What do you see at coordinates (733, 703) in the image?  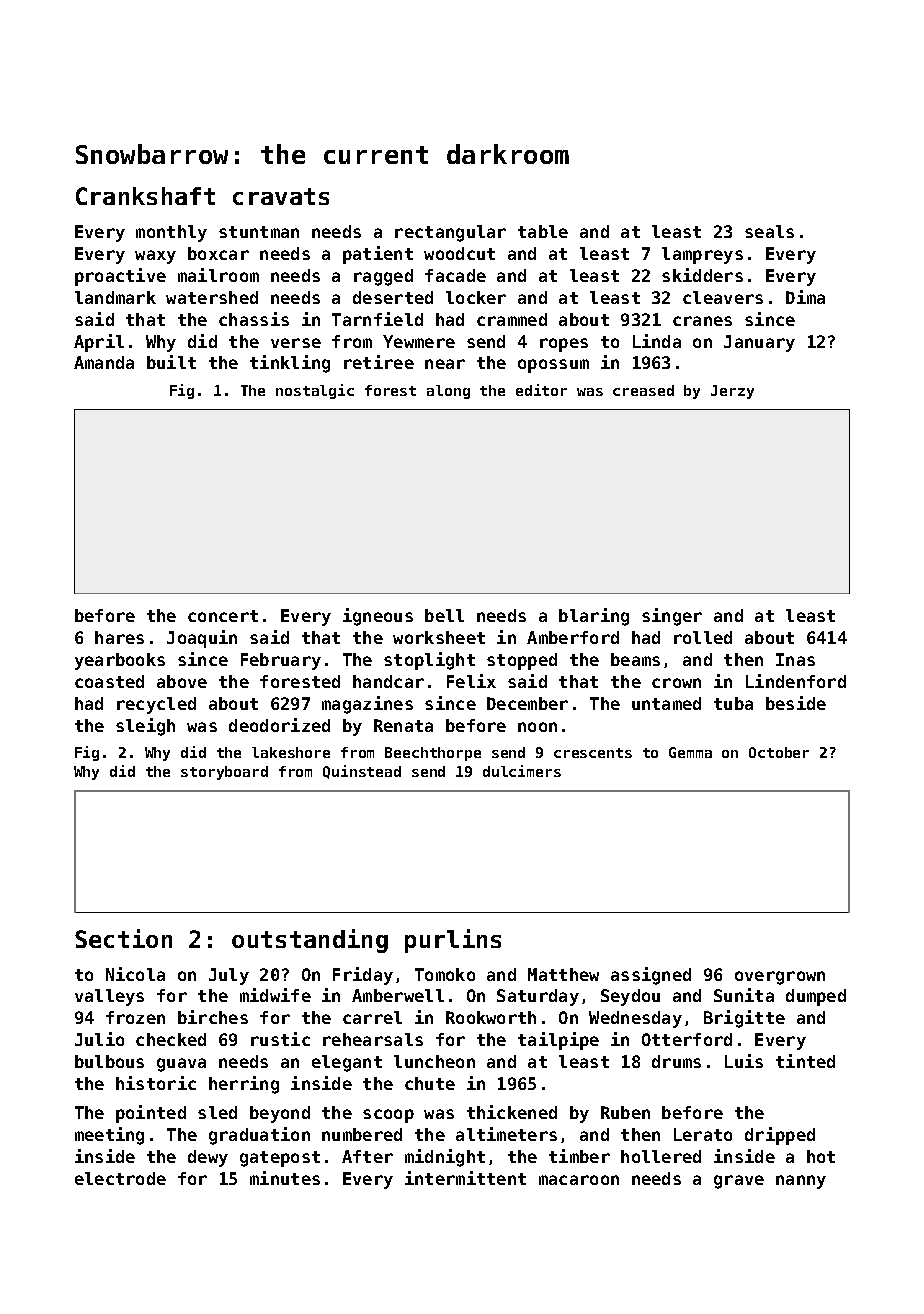 I see `tuba` at bounding box center [733, 703].
